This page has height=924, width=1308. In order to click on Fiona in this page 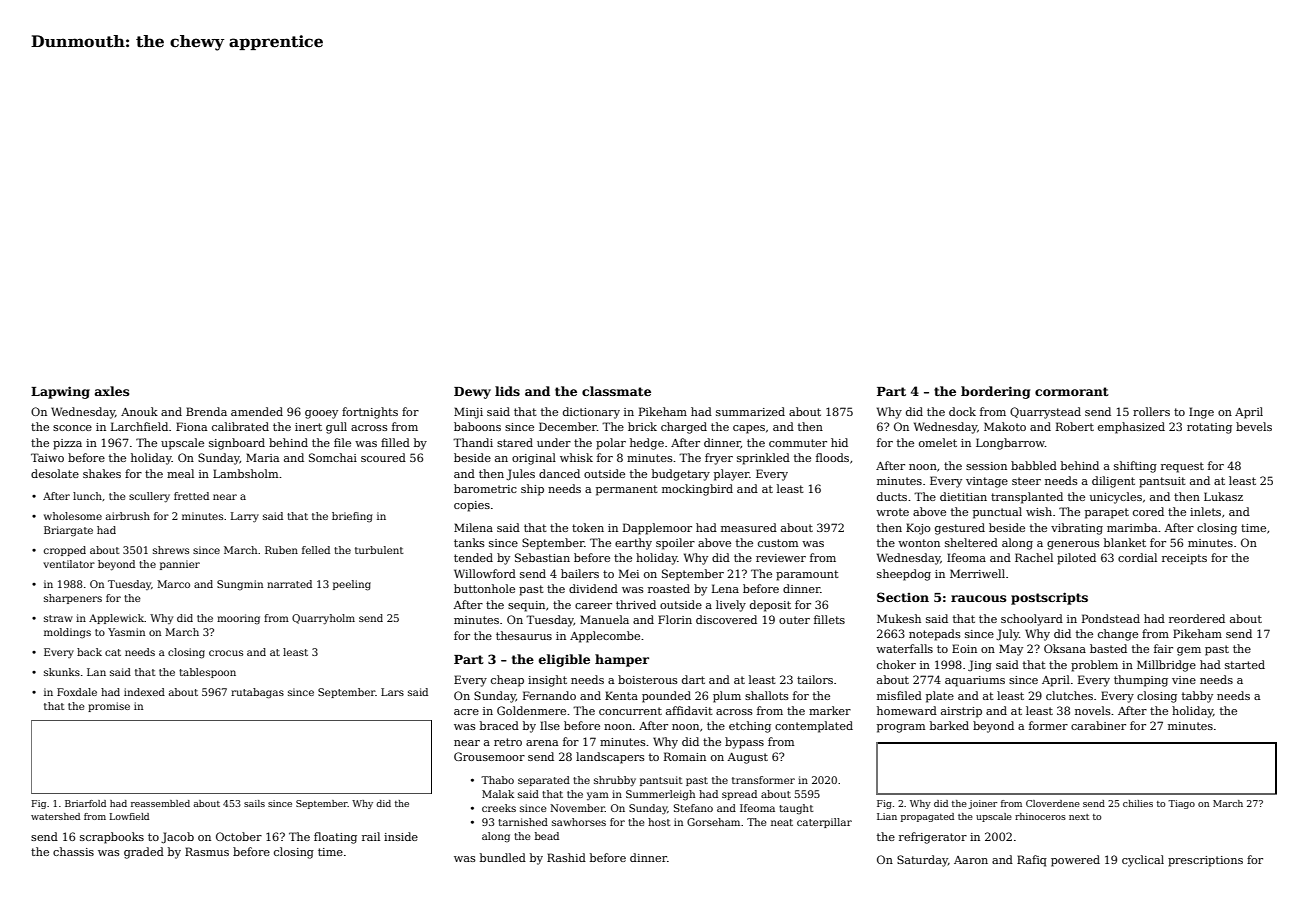, I will do `click(191, 426)`.
